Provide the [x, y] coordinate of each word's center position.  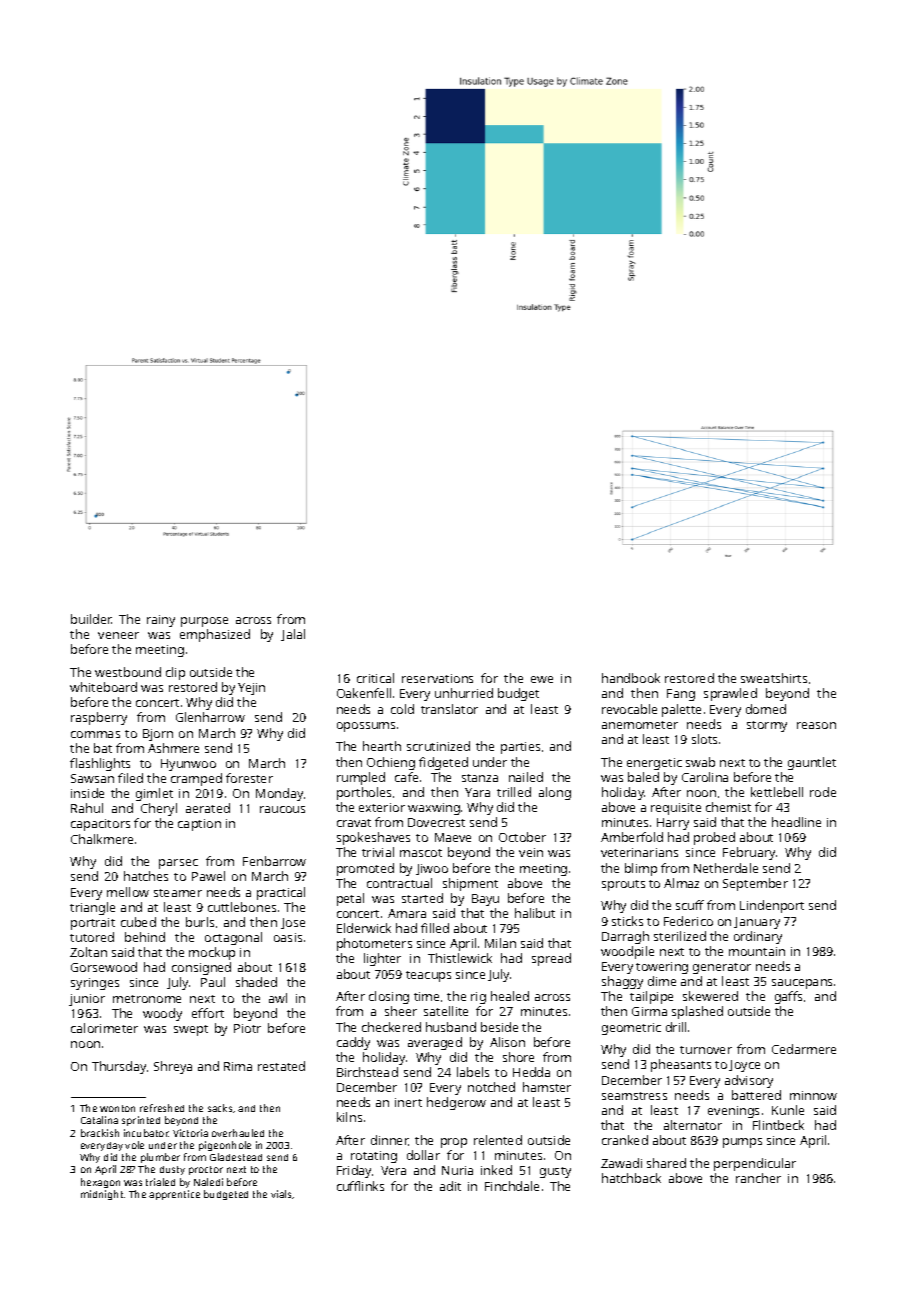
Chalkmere [102, 839]
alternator [693, 1125]
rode [823, 792]
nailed [526, 777]
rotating [374, 1157]
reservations [437, 678]
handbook [631, 678]
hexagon [100, 1183]
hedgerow [456, 1103]
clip [175, 673]
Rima [238, 1066]
